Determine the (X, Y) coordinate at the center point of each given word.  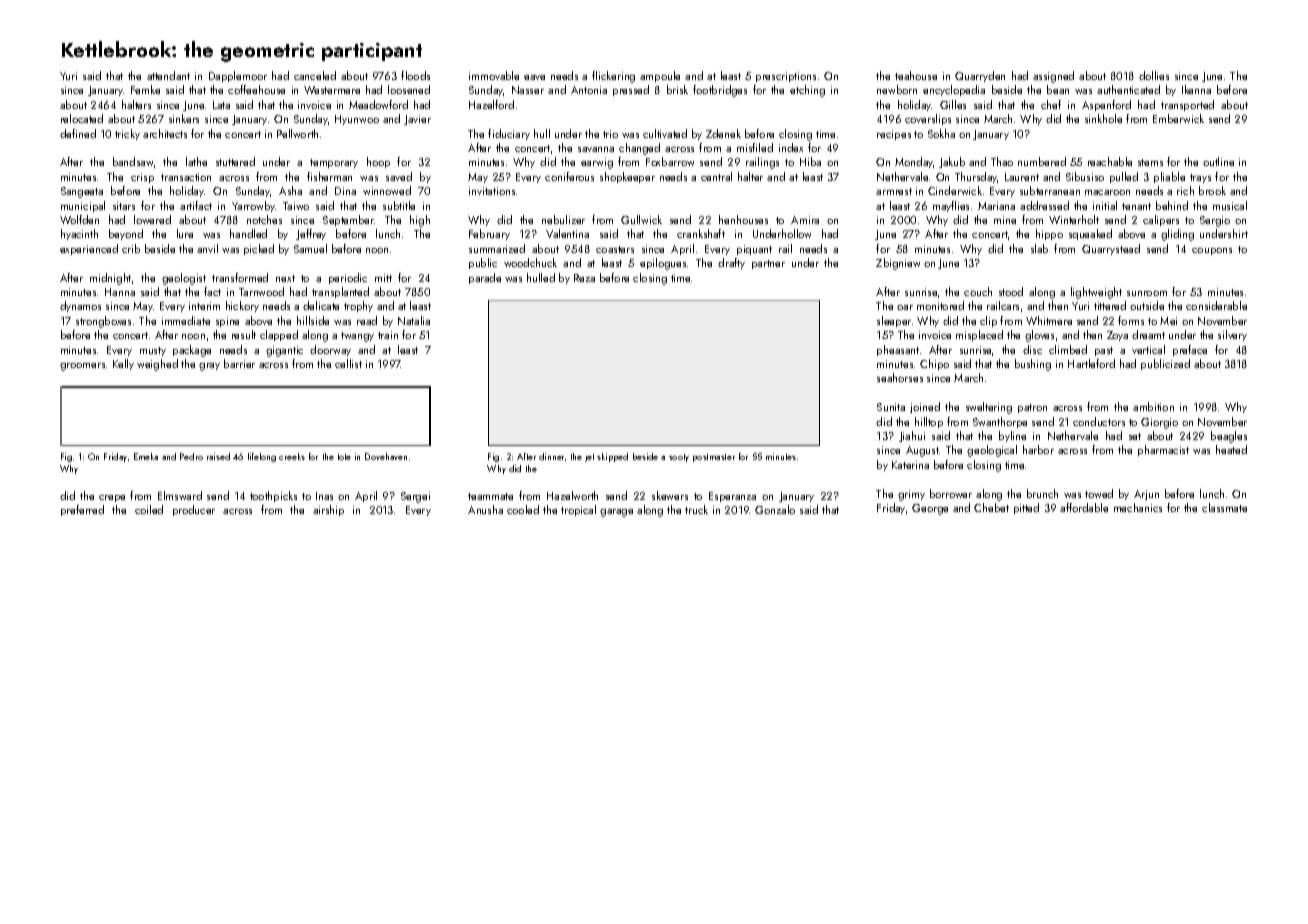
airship (328, 510)
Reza (584, 278)
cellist (348, 363)
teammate (490, 496)
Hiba (810, 161)
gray (209, 367)
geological (992, 451)
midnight (110, 279)
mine (1005, 220)
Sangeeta (82, 192)
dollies (1154, 75)
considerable (1216, 305)
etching (807, 91)
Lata (221, 105)
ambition (1153, 406)
